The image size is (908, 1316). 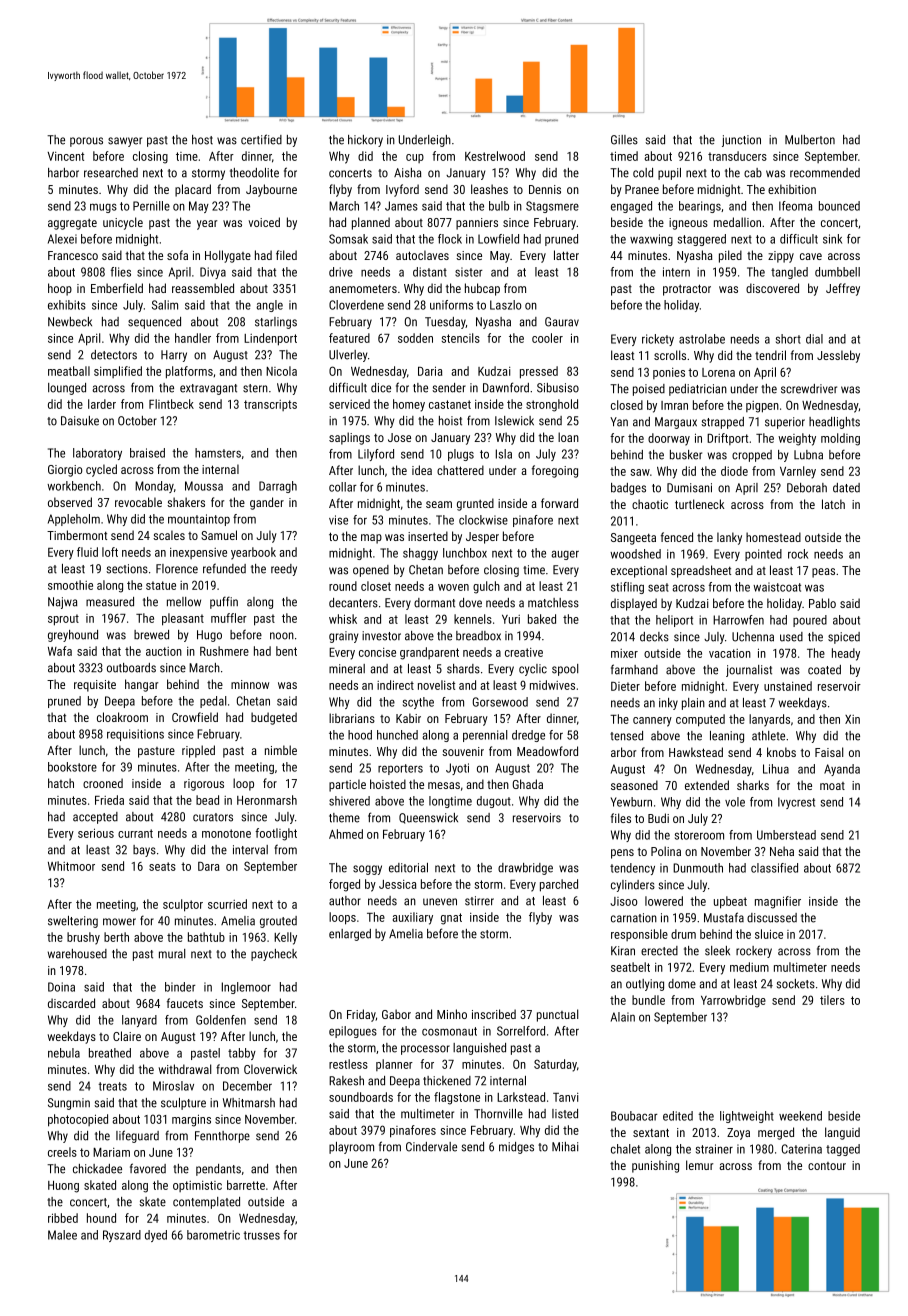 I want to click on Thornville, so click(x=498, y=1114).
